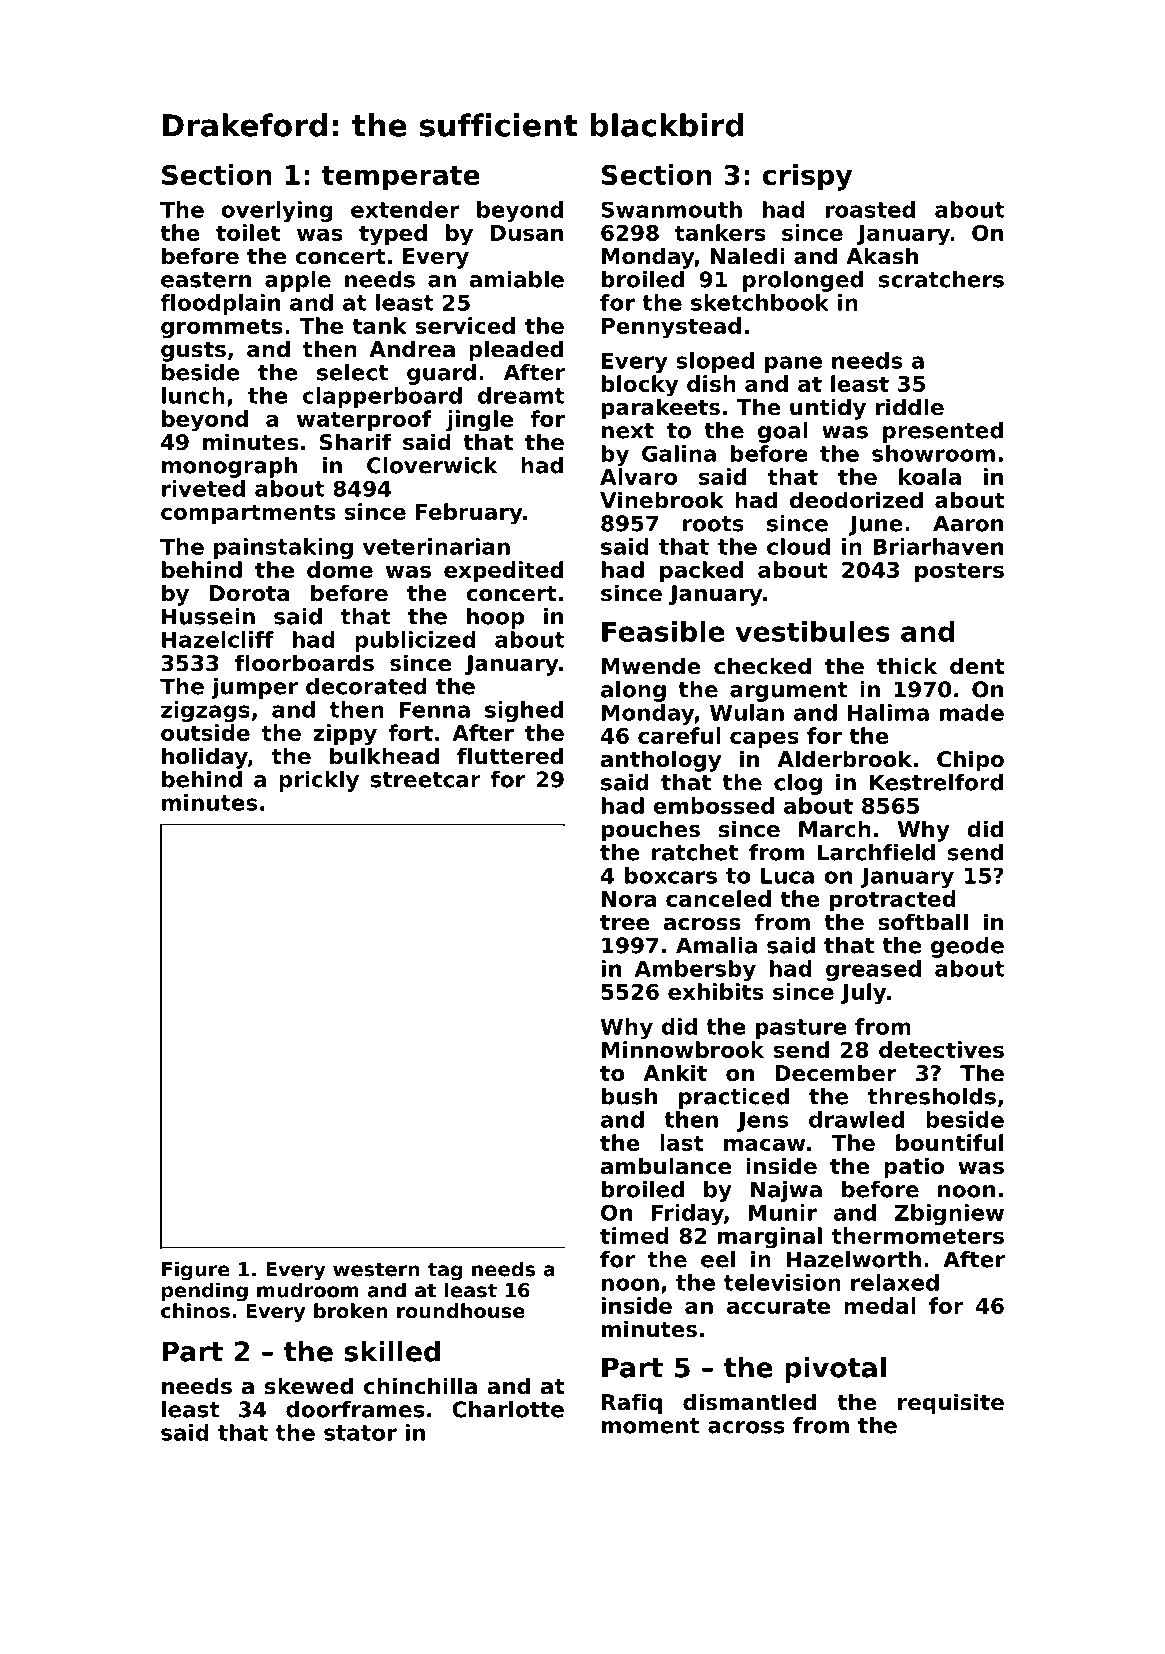 The width and height of the page is (1165, 1654). Describe the element at coordinates (715, 362) in the page. I see `sloped` at that location.
